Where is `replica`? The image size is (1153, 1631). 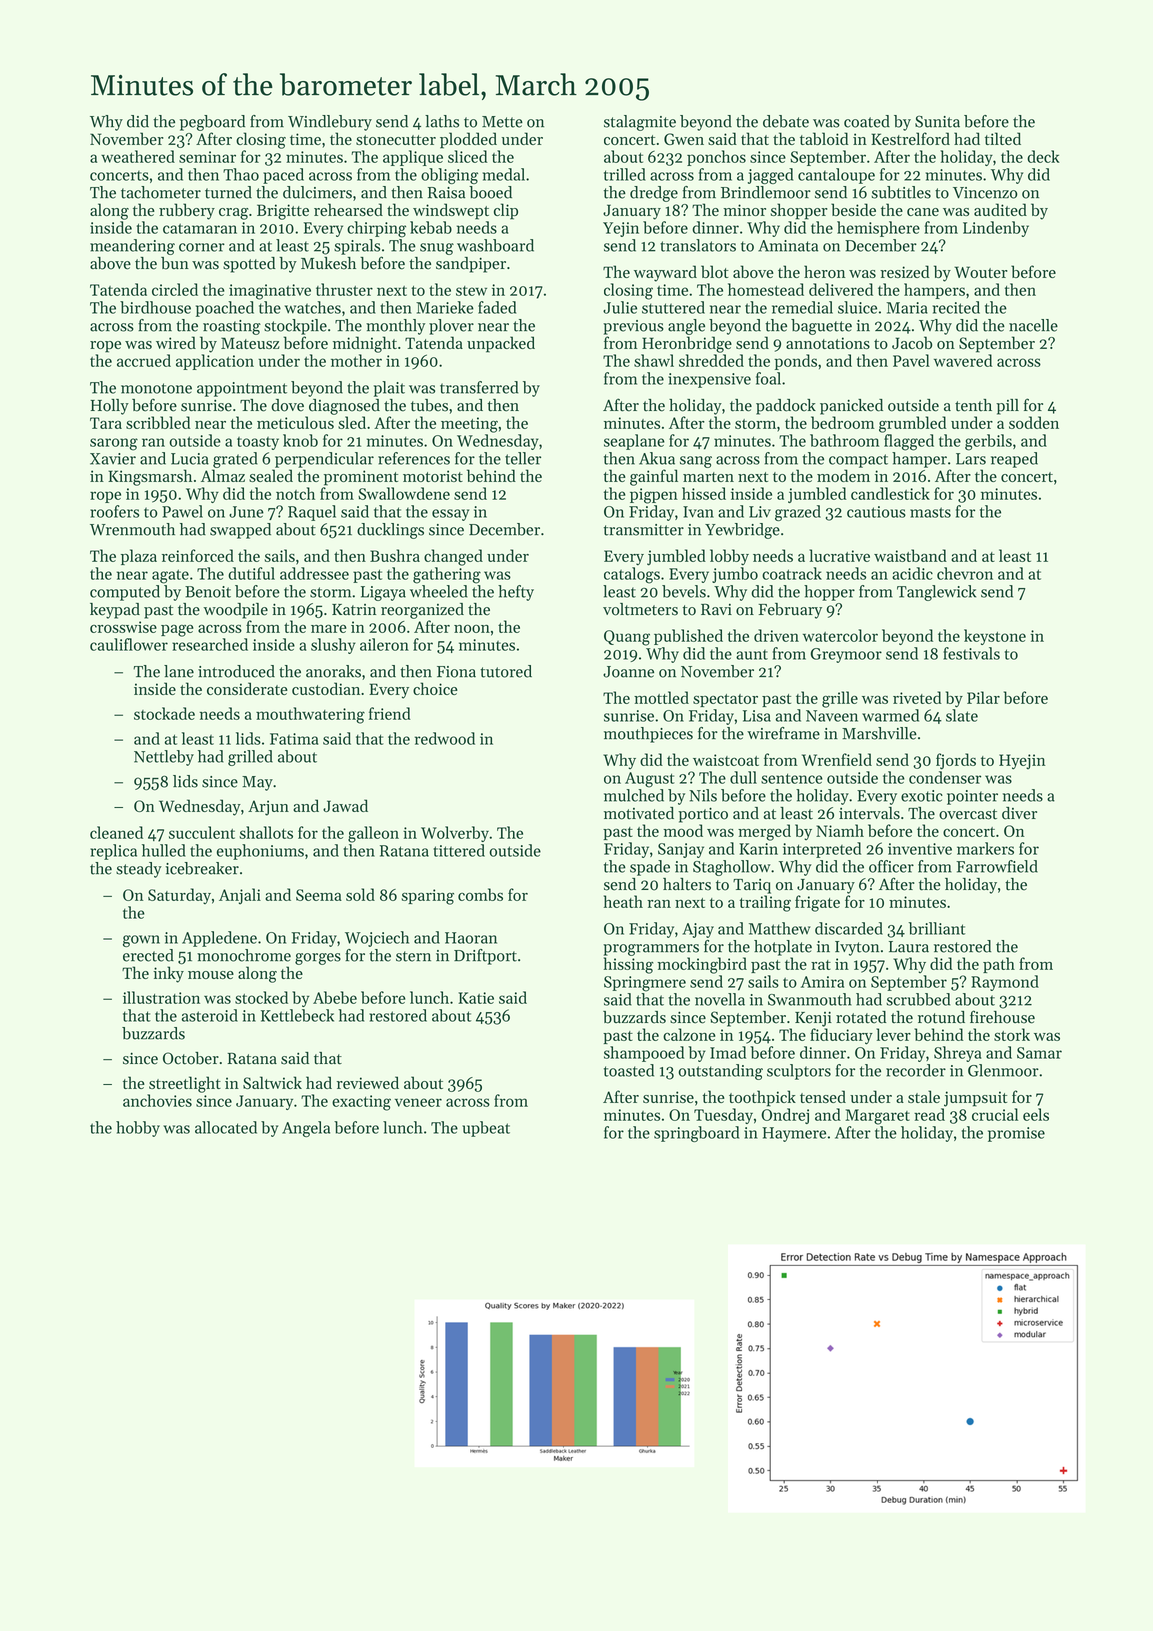 replica is located at coordinates (113, 852).
